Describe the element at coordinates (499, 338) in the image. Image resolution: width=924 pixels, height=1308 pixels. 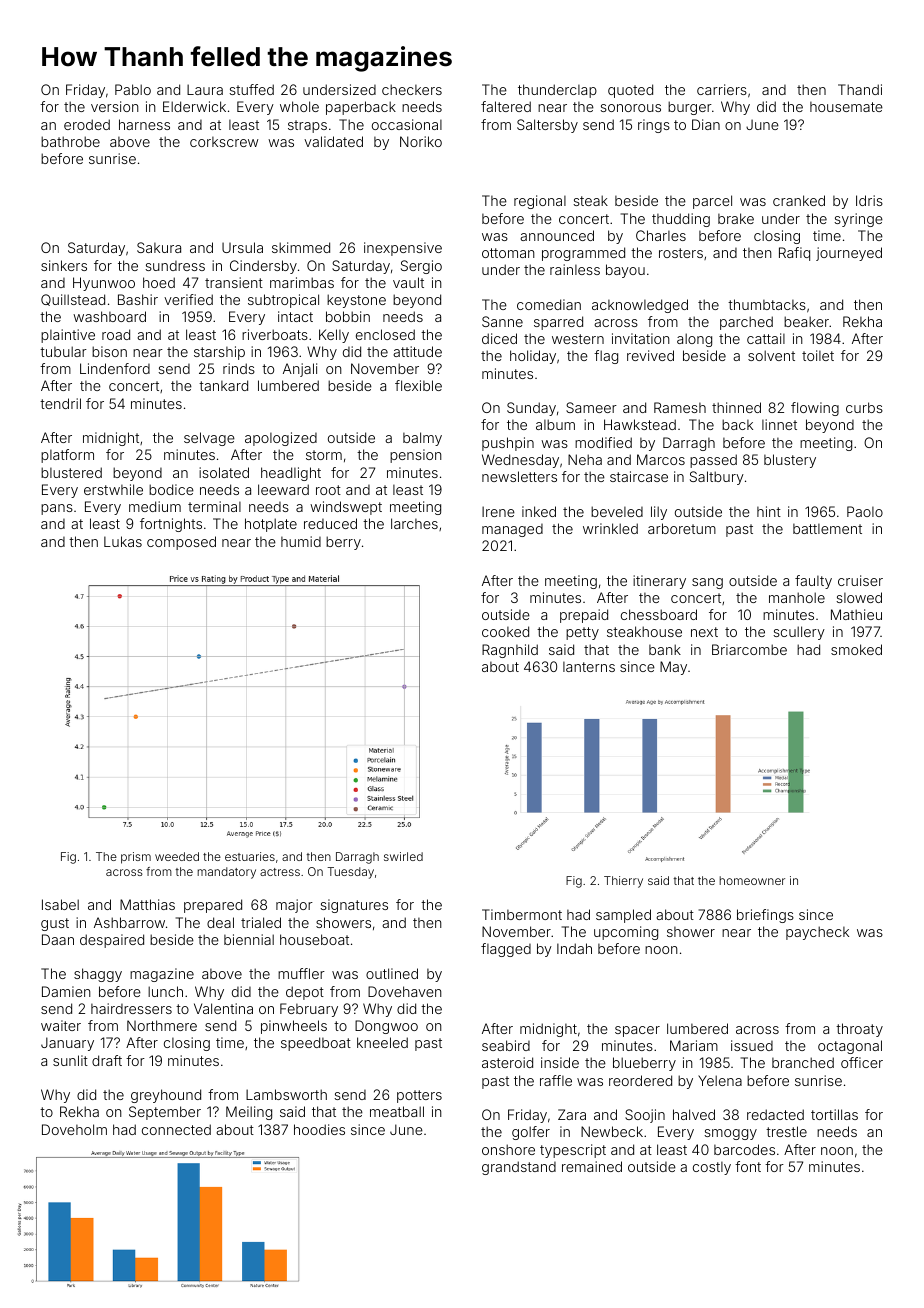
I see `diced` at that location.
